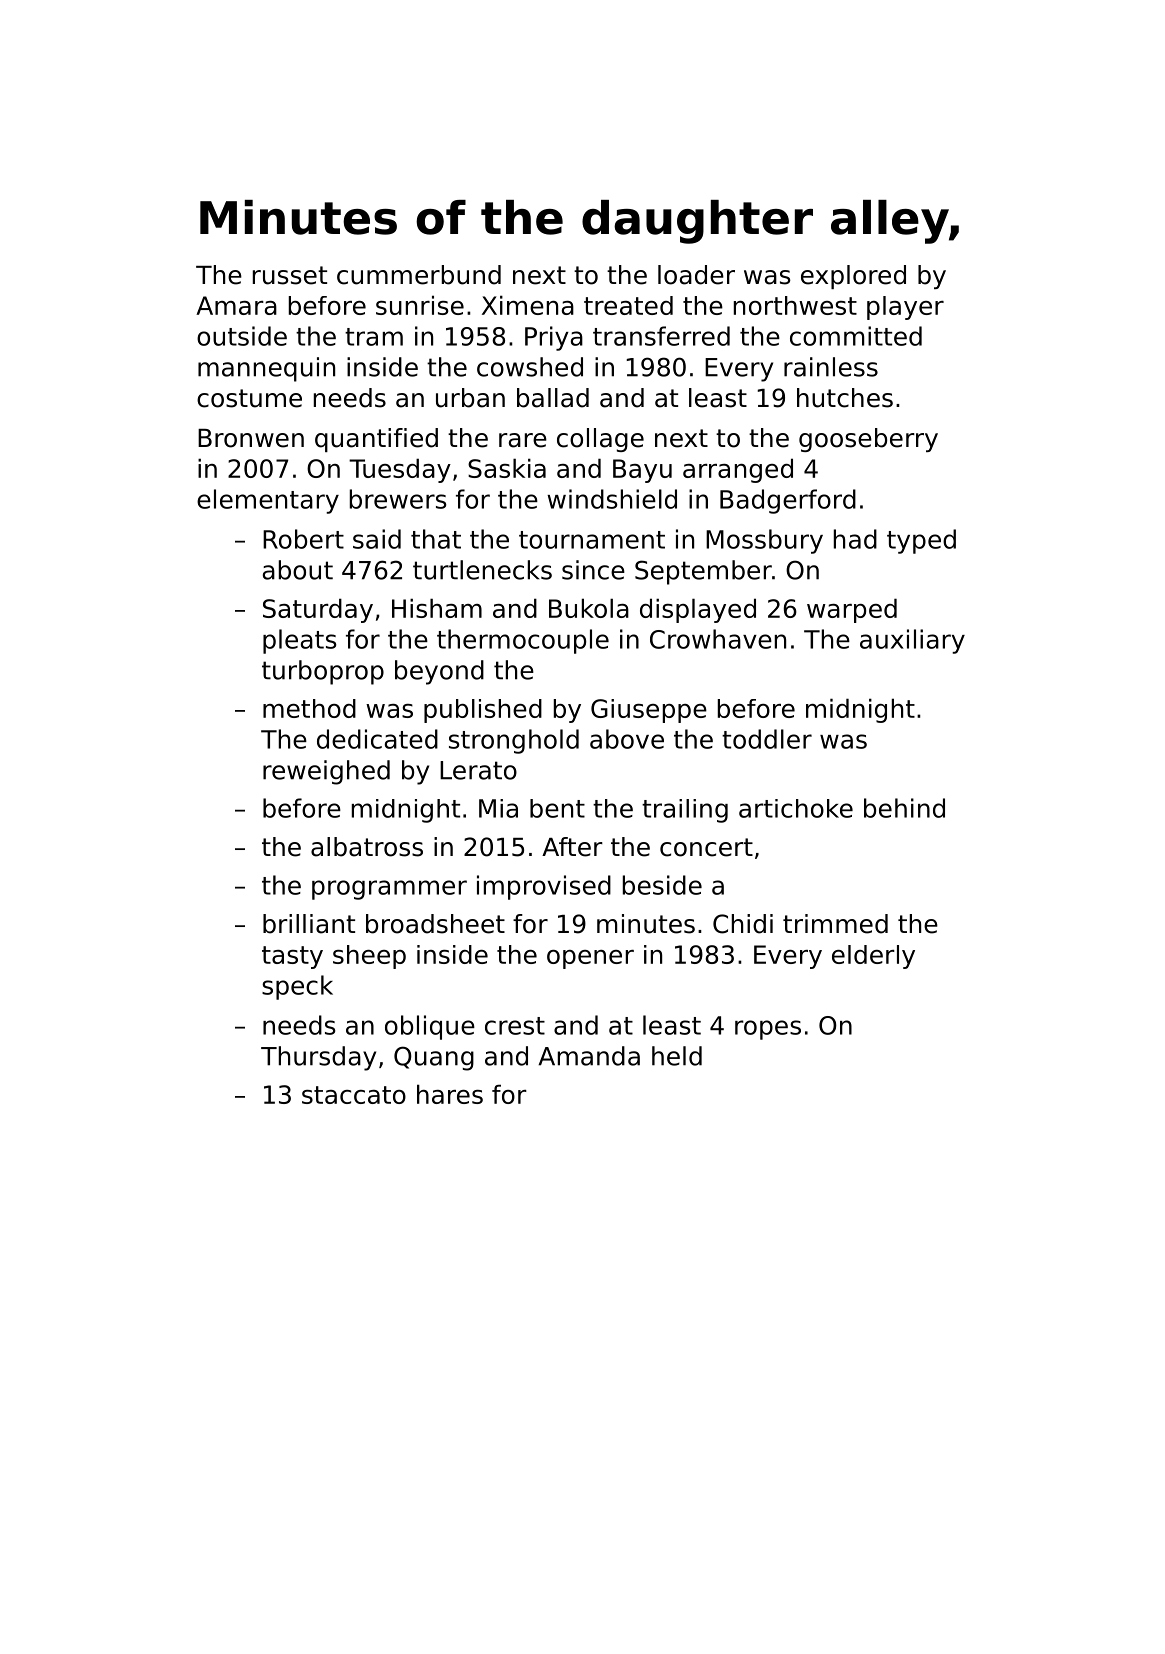 This screenshot has width=1165, height=1654. I want to click on trimmed, so click(835, 924).
